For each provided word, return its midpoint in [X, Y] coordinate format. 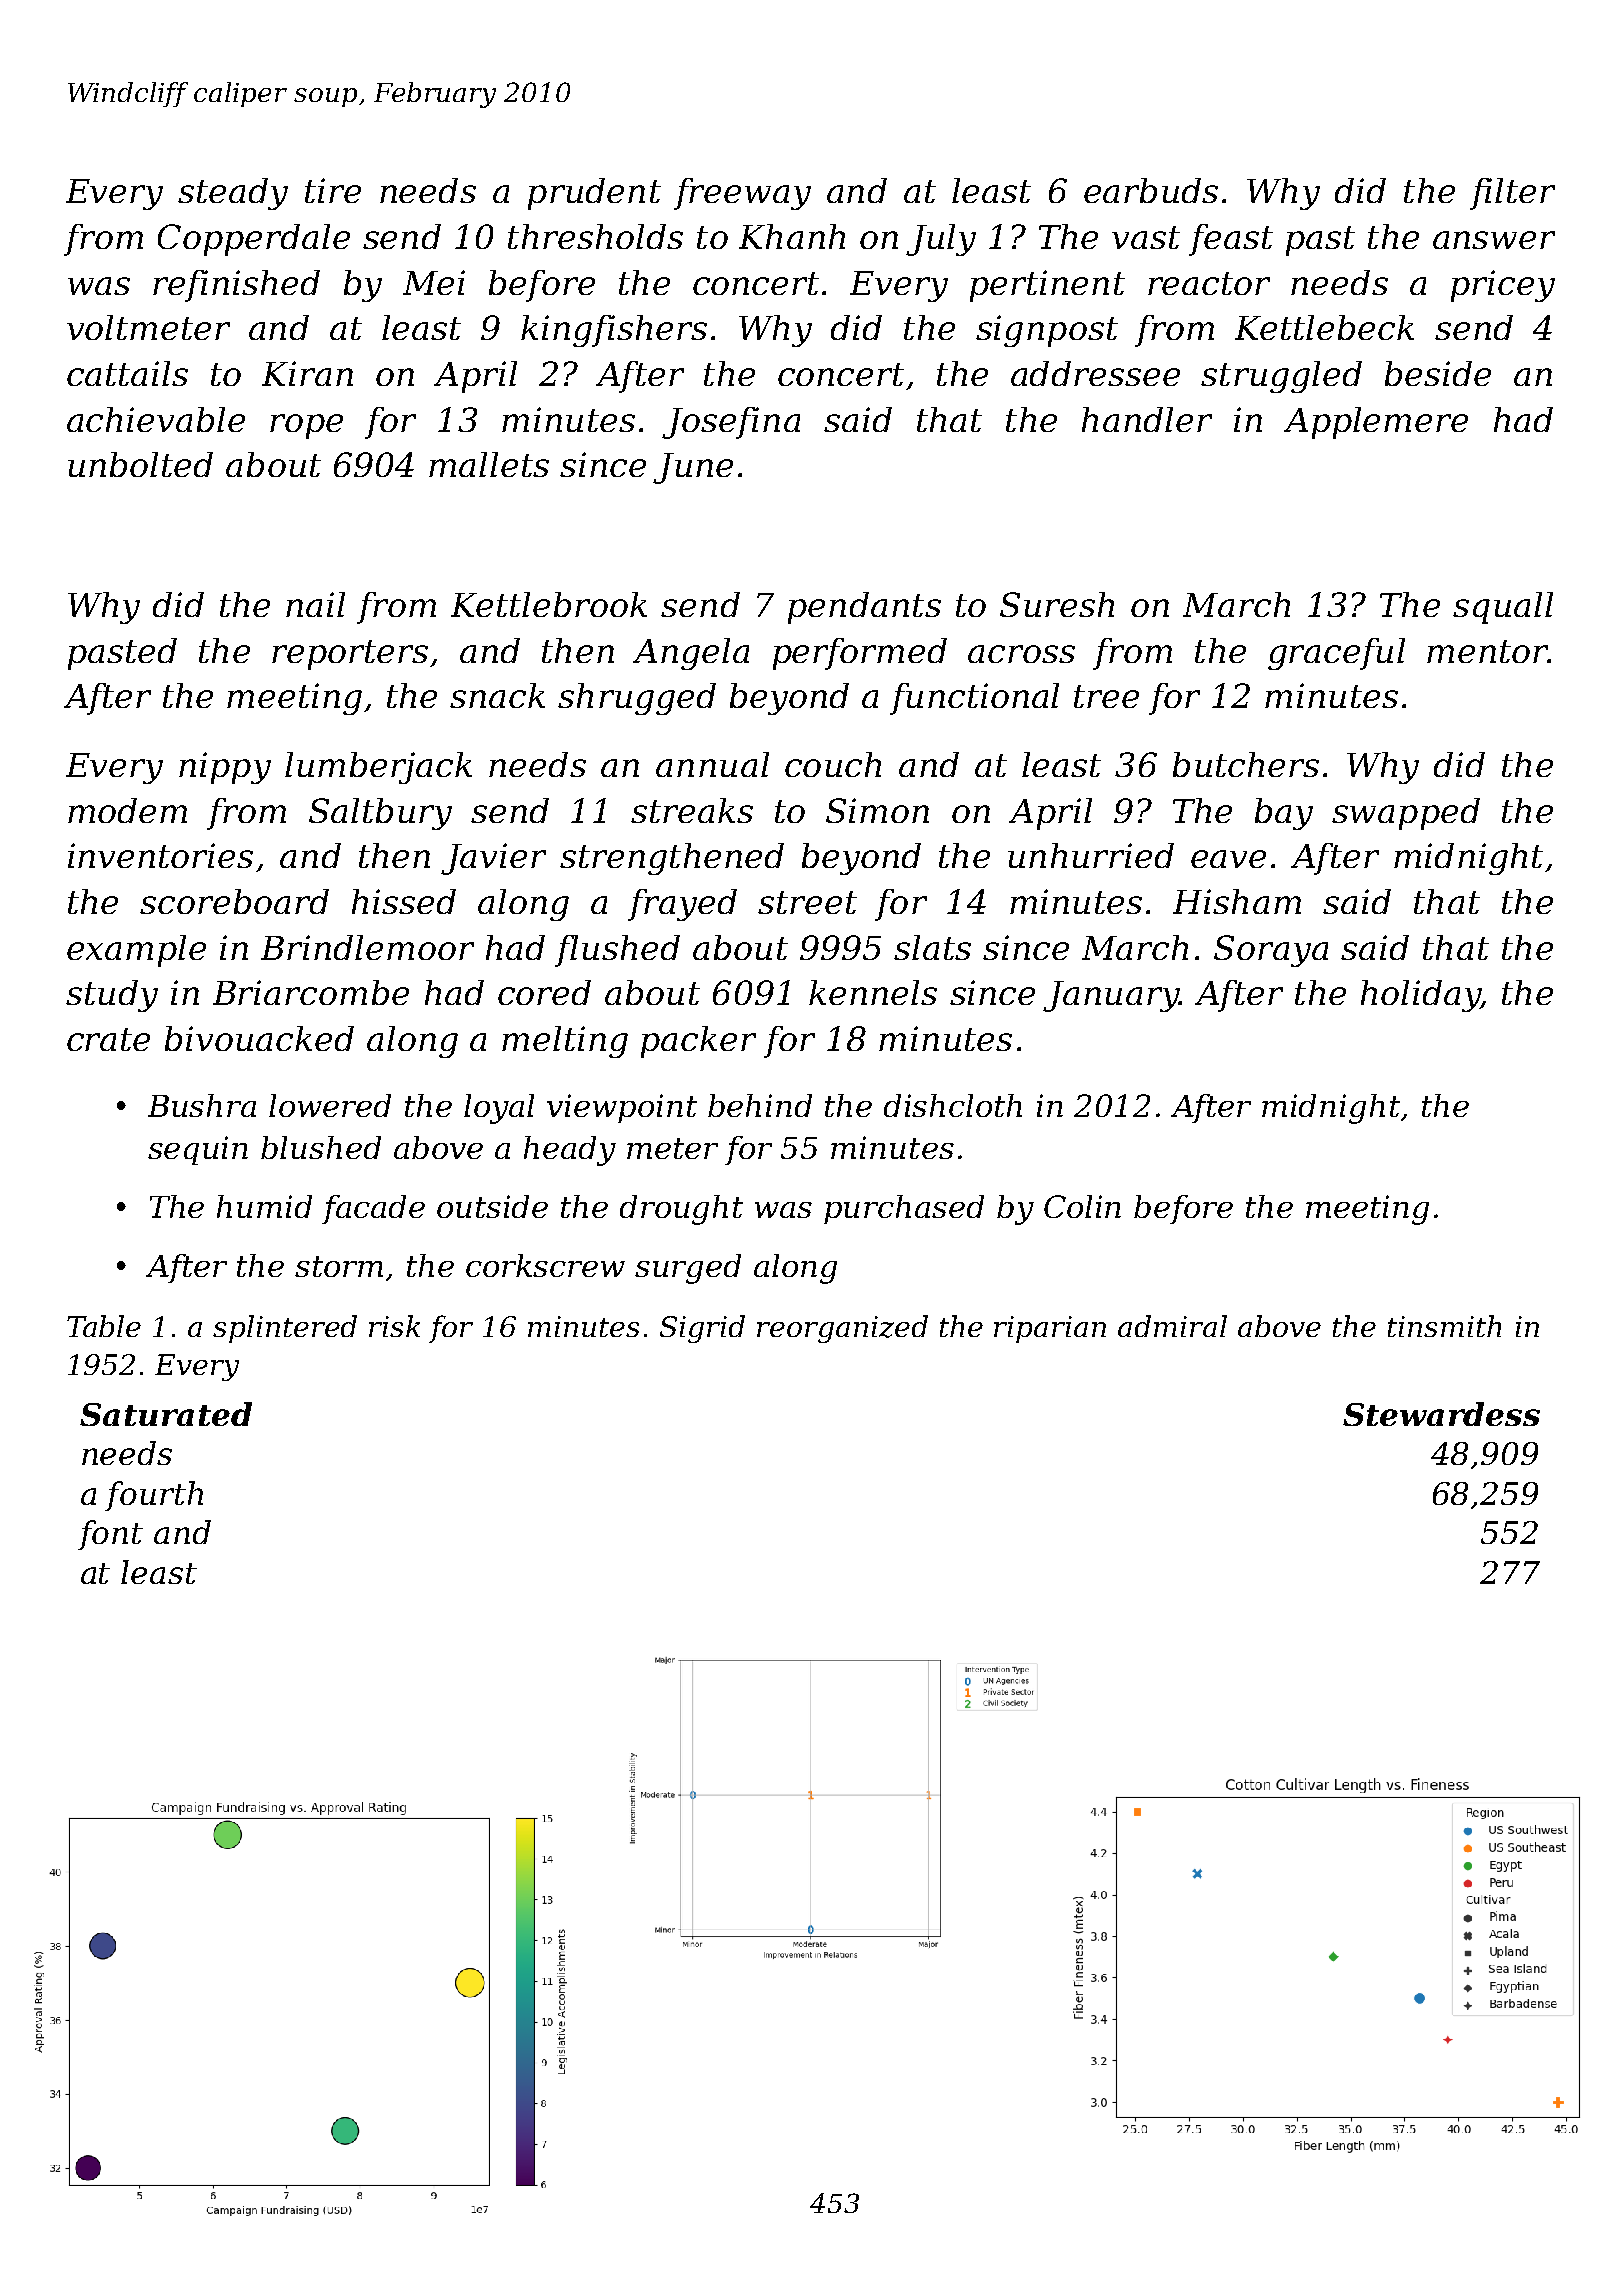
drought [681, 1210]
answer [1494, 240]
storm [339, 1266]
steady [233, 194]
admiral [1172, 1326]
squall [1503, 608]
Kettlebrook [549, 604]
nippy [225, 768]
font [110, 1535]
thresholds [595, 236]
